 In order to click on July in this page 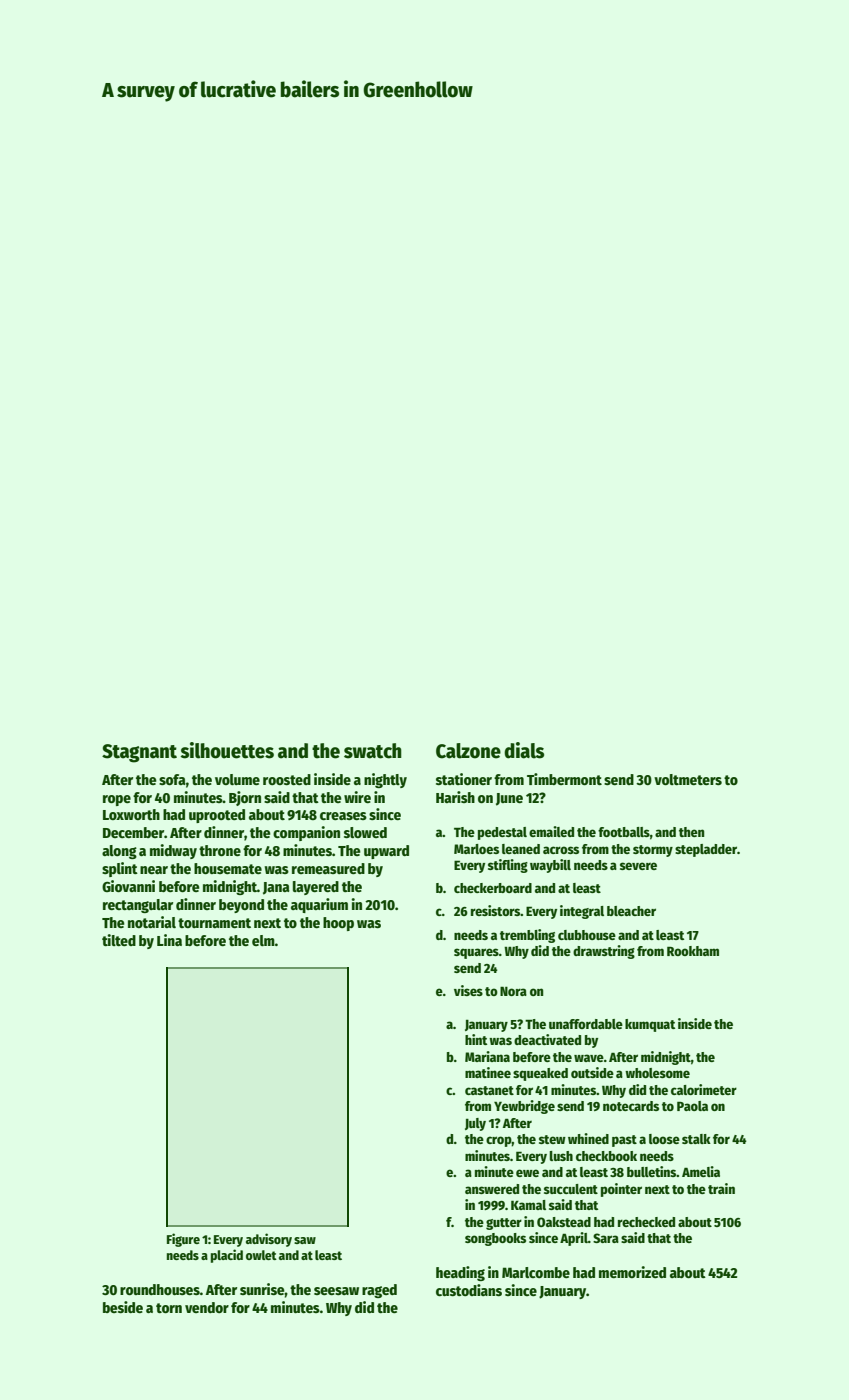, I will do `click(475, 1124)`.
